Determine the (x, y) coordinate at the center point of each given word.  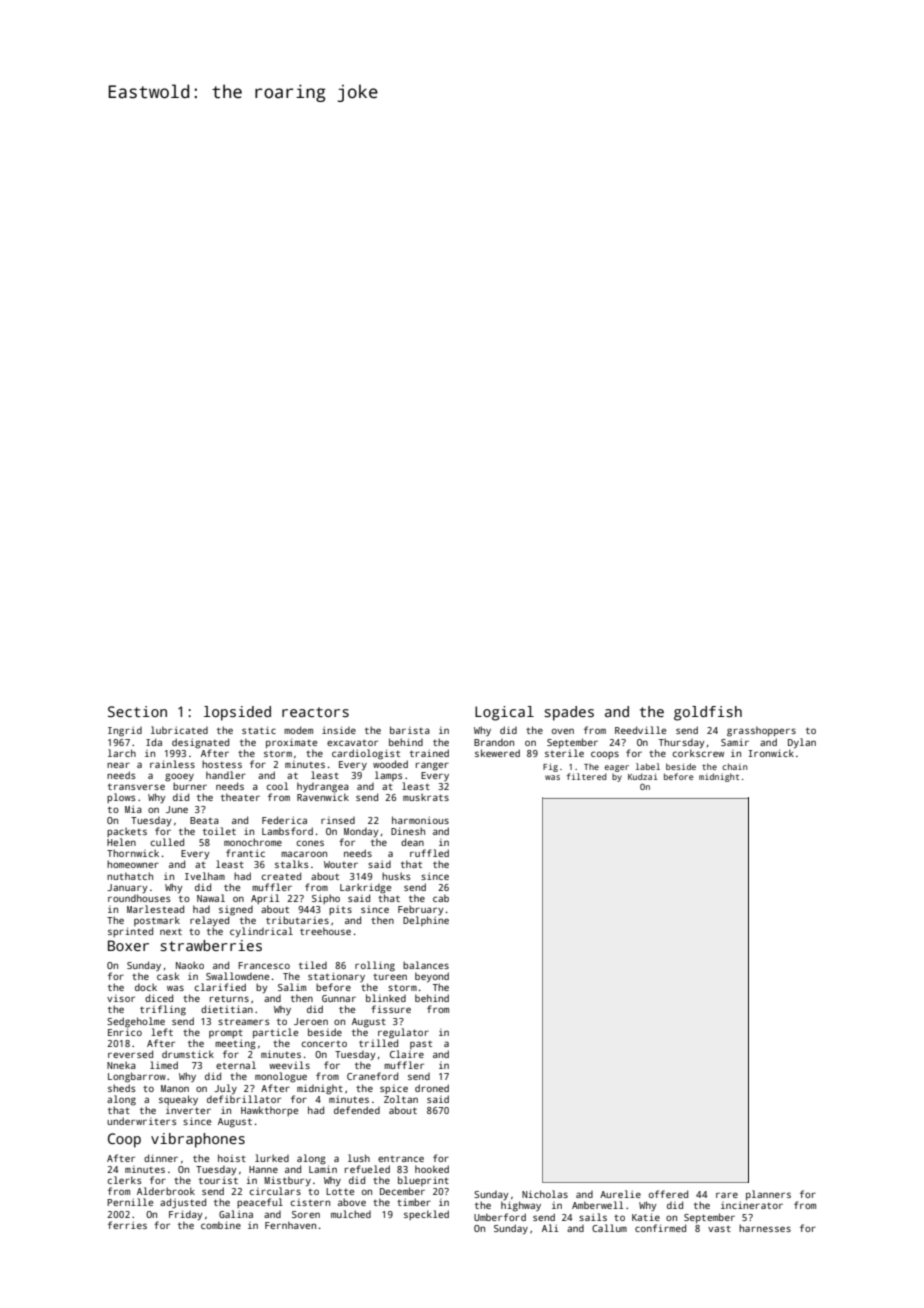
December (402, 1191)
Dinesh (408, 831)
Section (137, 711)
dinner (161, 1158)
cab (441, 898)
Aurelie (620, 1194)
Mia (133, 809)
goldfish (708, 713)
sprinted (130, 932)
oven (563, 731)
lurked (272, 1158)
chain (734, 766)
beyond (432, 977)
